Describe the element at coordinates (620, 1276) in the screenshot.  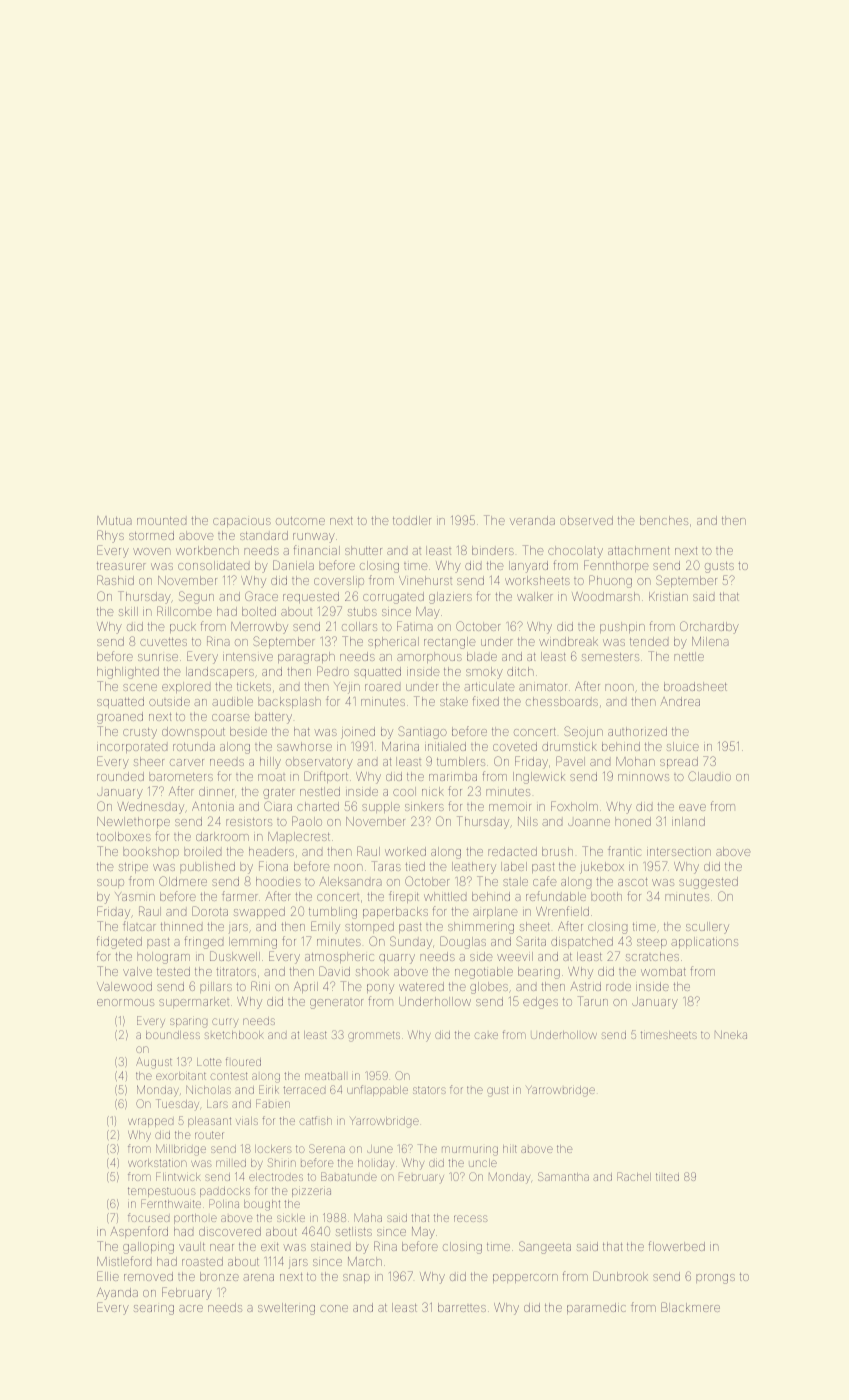
I see `Dunbrook` at that location.
